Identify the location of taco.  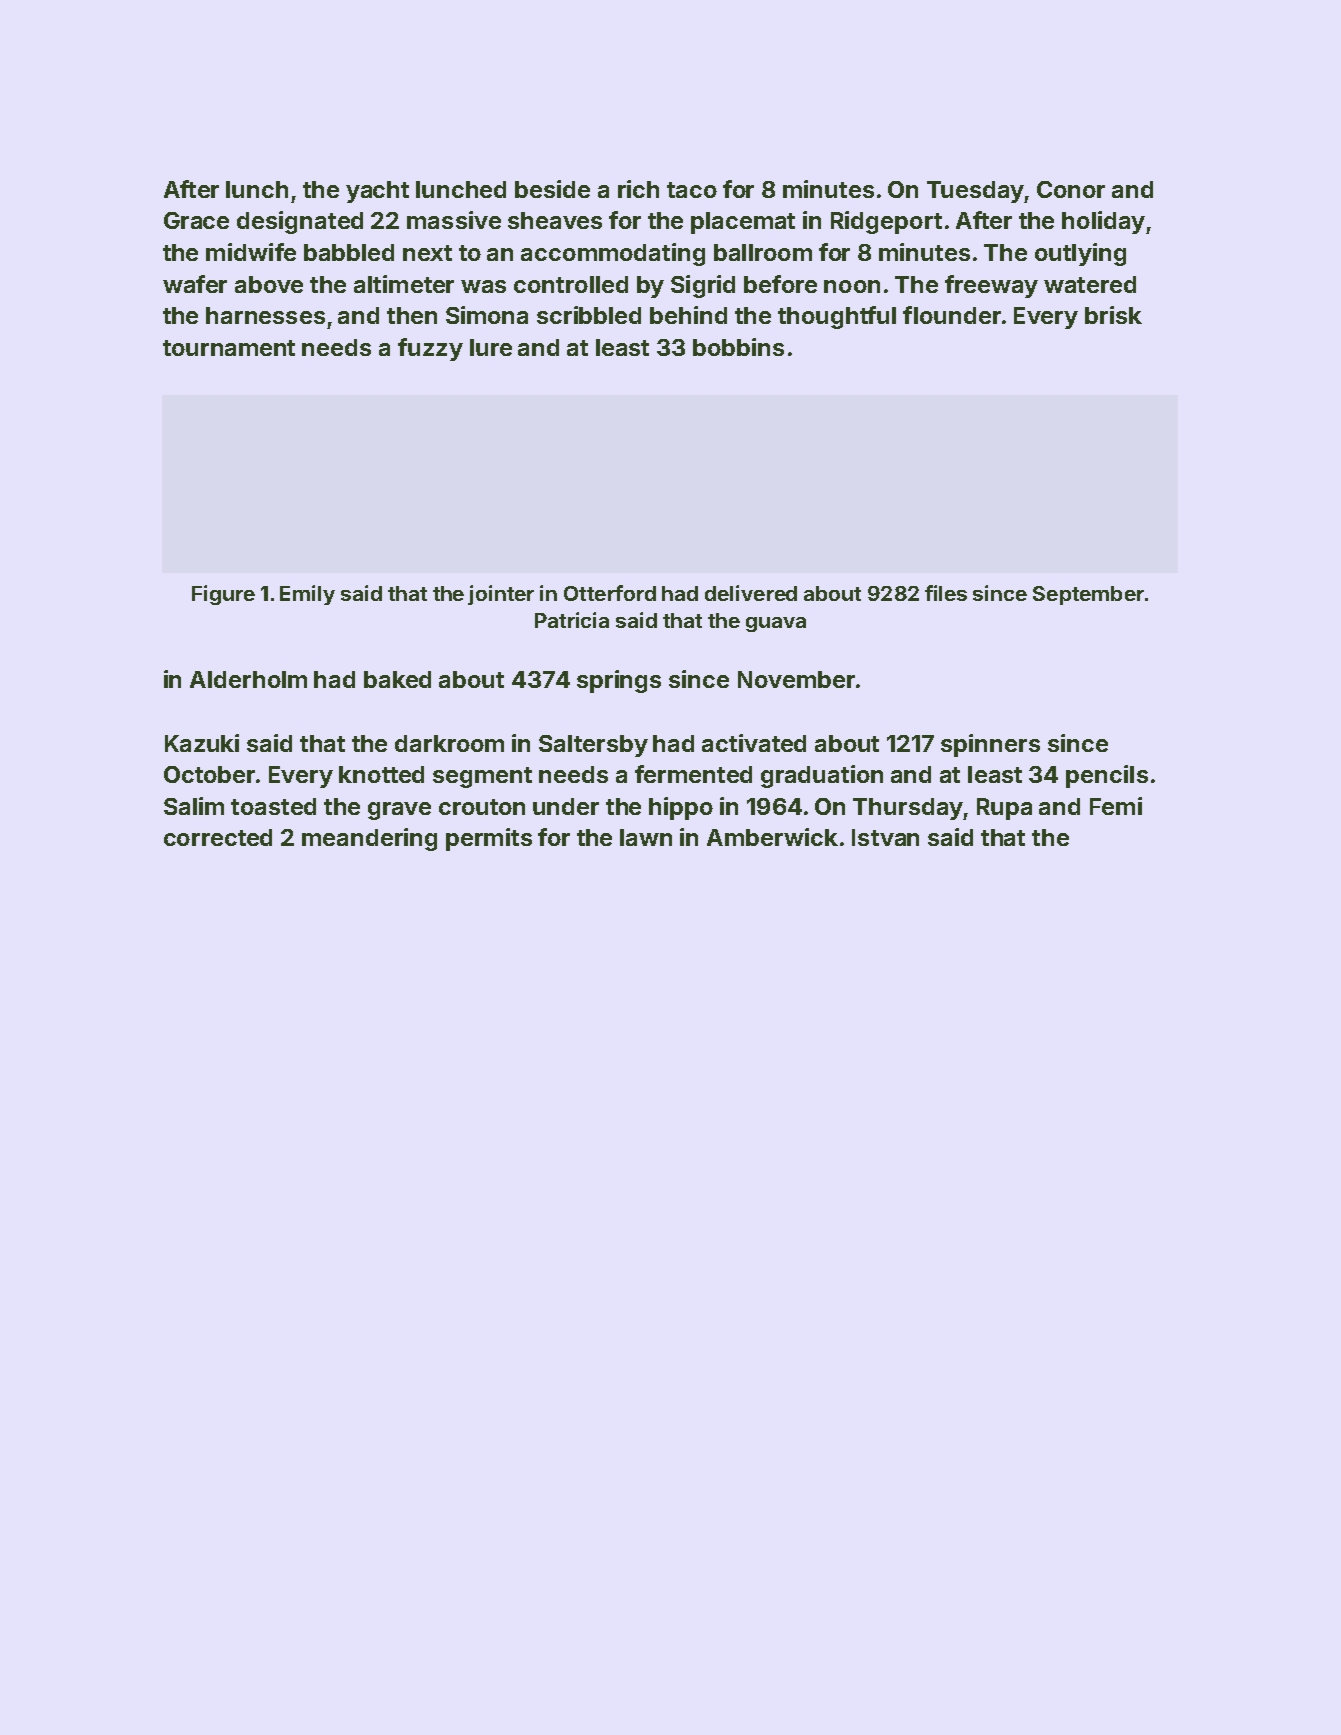
(692, 190).
